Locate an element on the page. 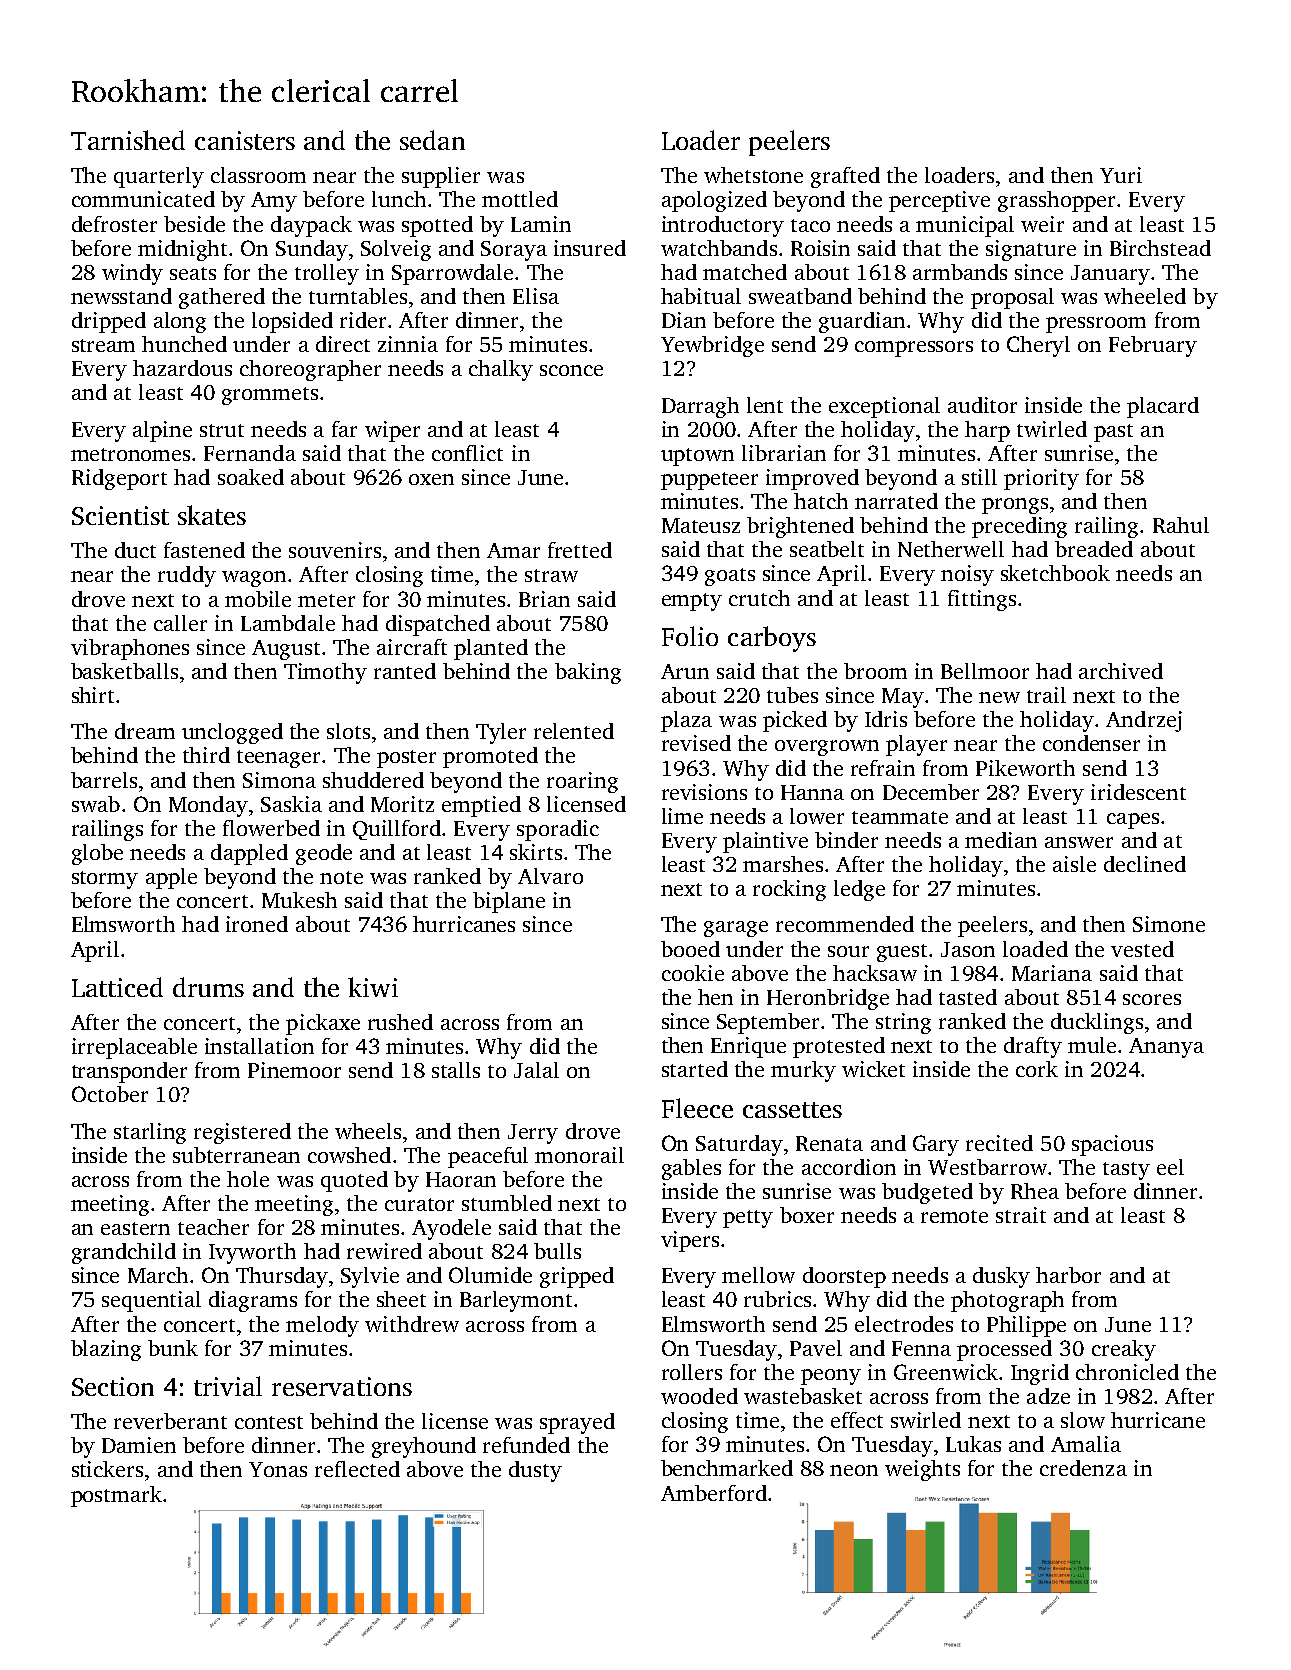  Amberford is located at coordinates (714, 1493).
